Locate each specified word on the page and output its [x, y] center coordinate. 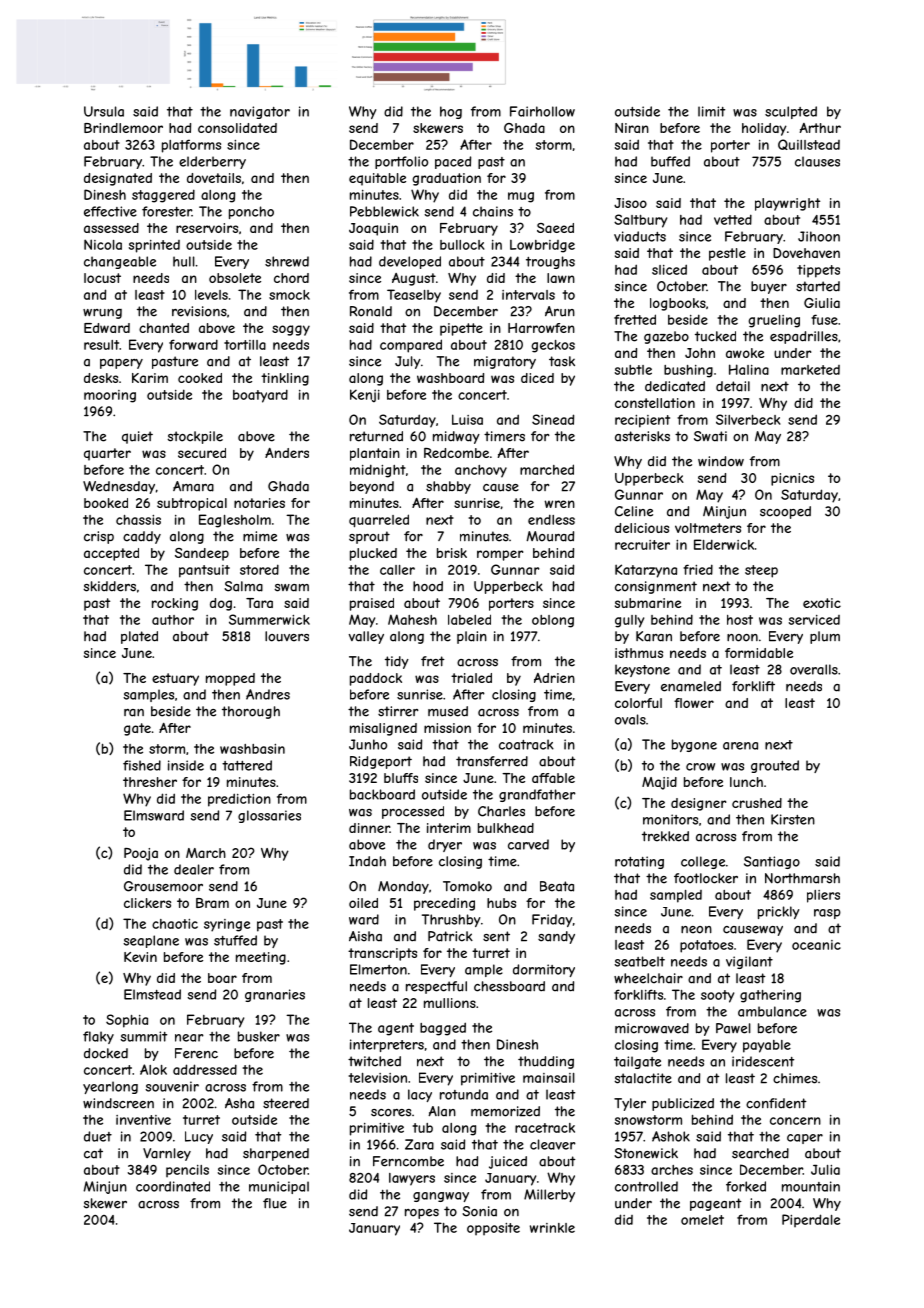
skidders [109, 586]
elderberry [212, 162]
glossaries [269, 816]
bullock [462, 245]
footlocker [706, 878]
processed [413, 812]
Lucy [199, 1137]
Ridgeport [381, 762]
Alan [442, 1111]
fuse [824, 319]
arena [740, 746]
